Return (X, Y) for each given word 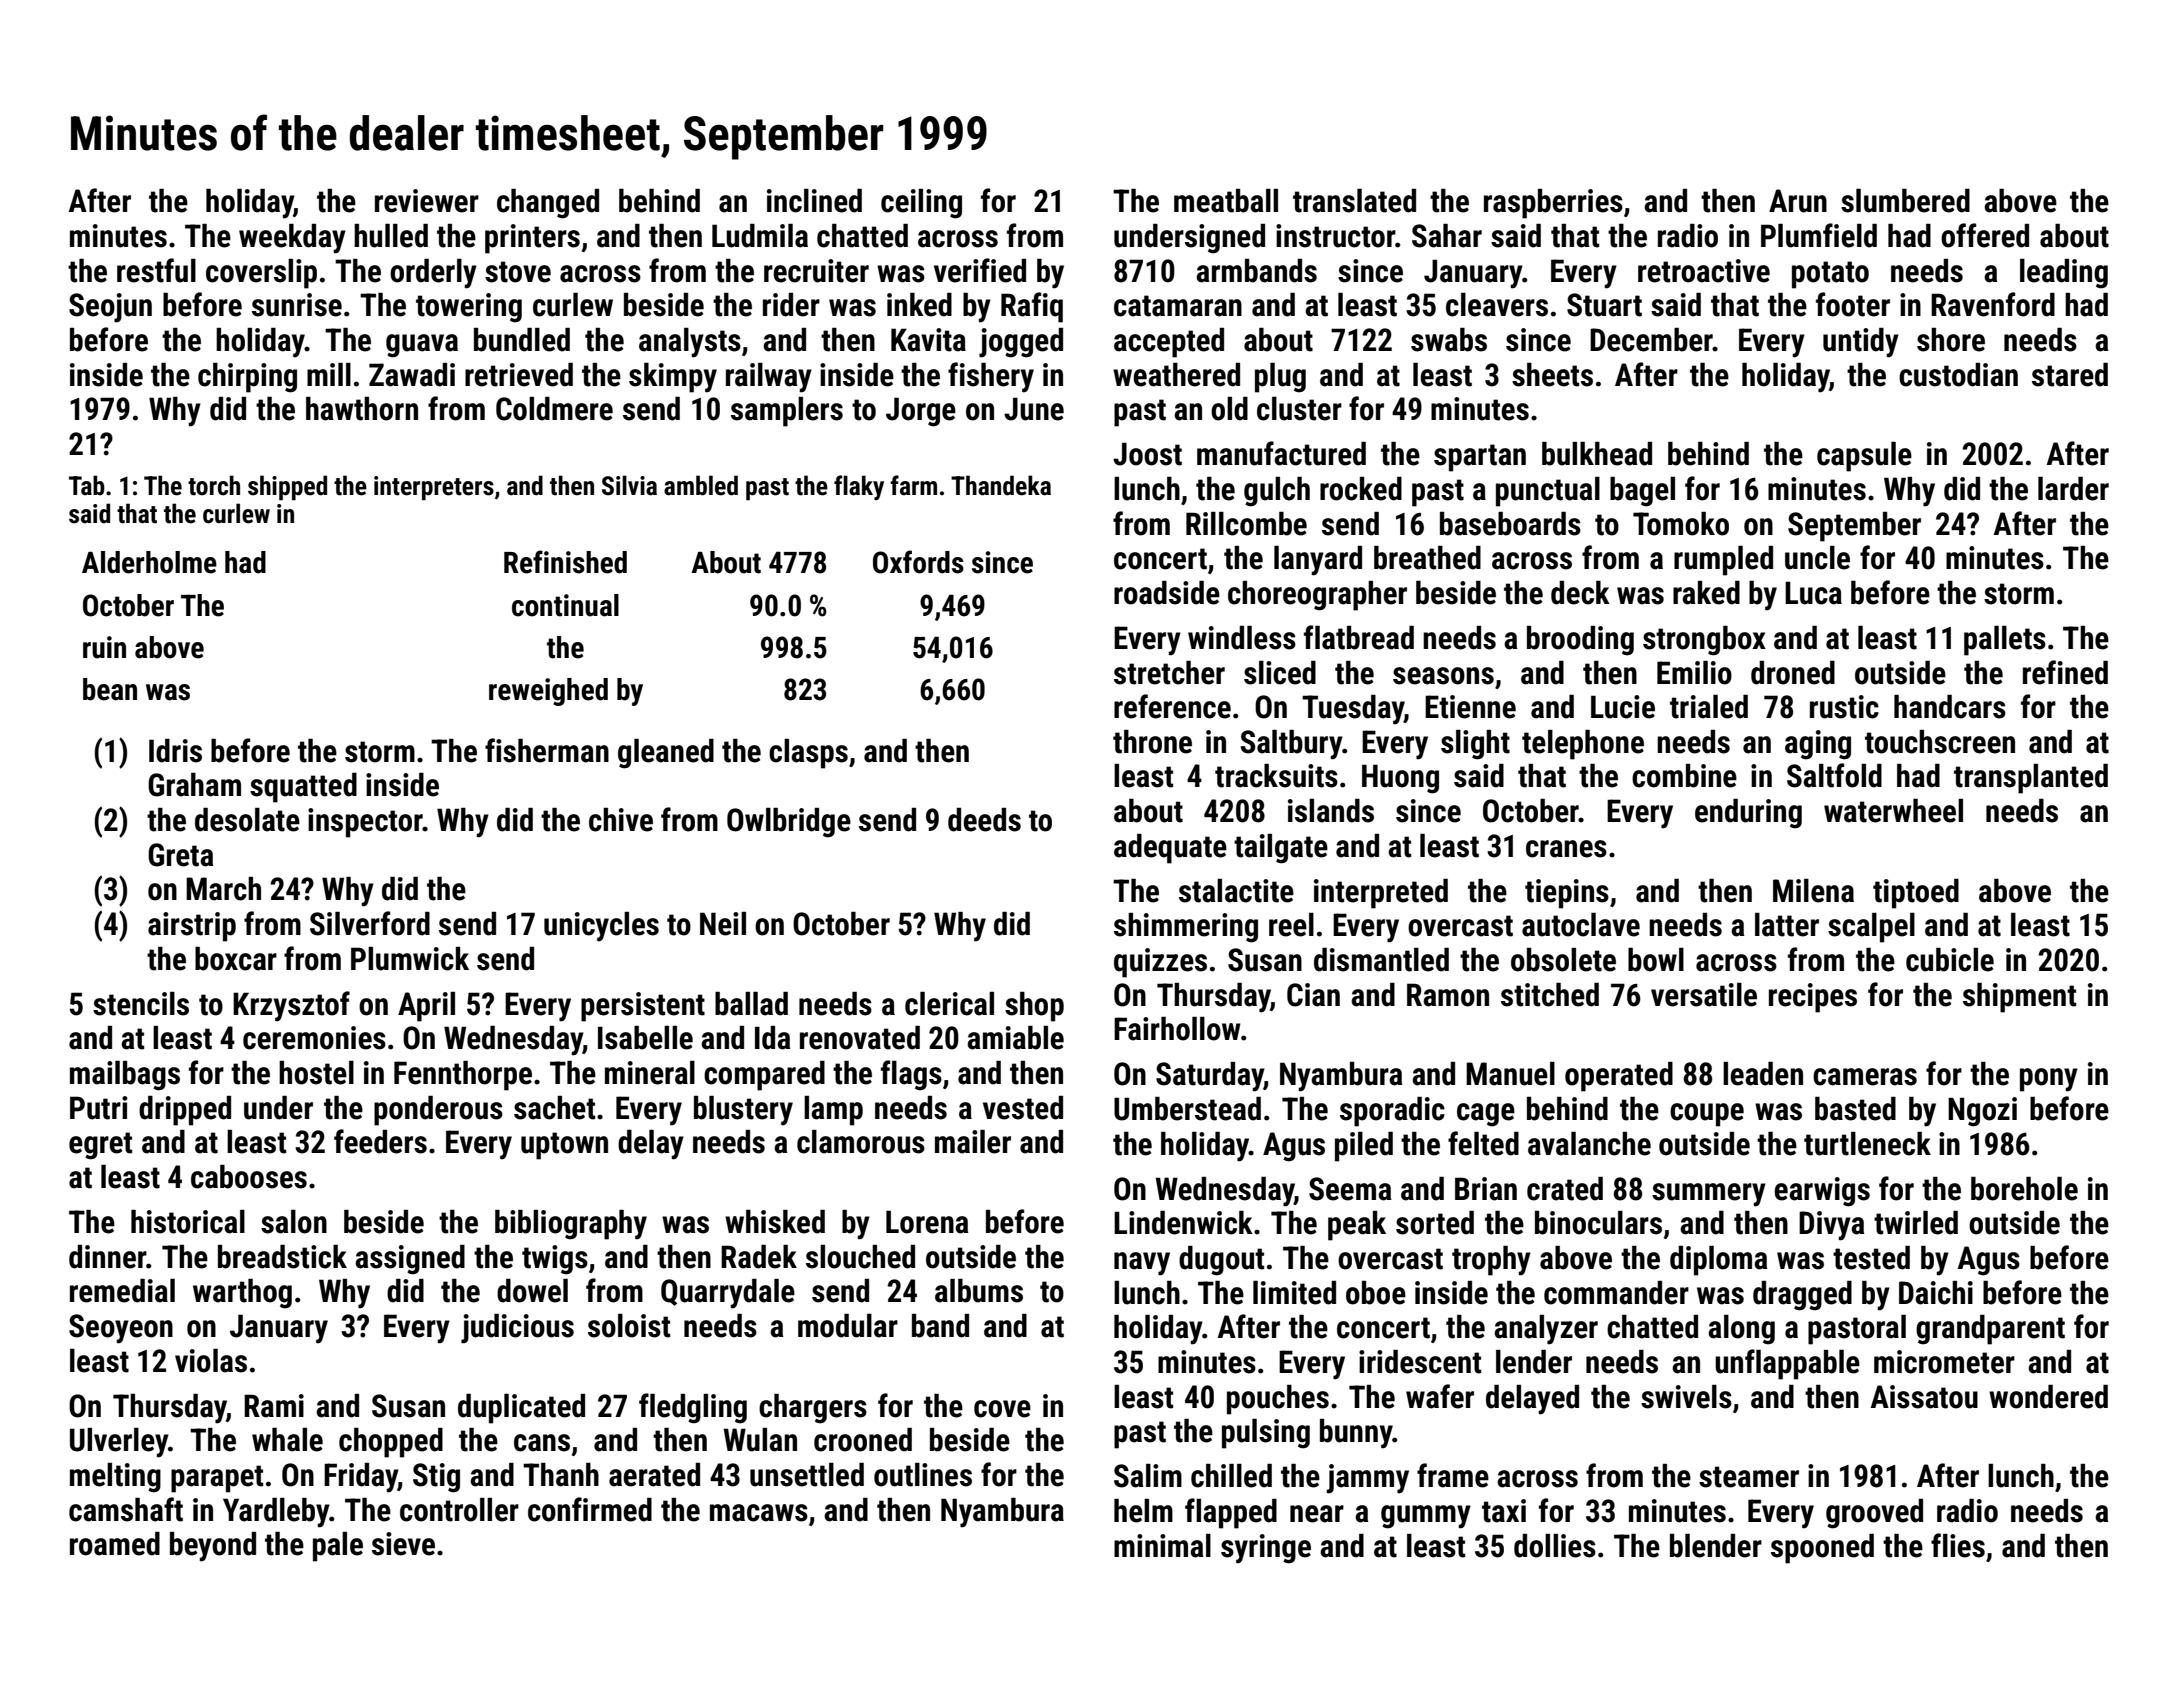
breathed (1427, 558)
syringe (1266, 1549)
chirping (247, 378)
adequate (1170, 849)
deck (1580, 593)
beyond (213, 1547)
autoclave (1581, 925)
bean (110, 689)
